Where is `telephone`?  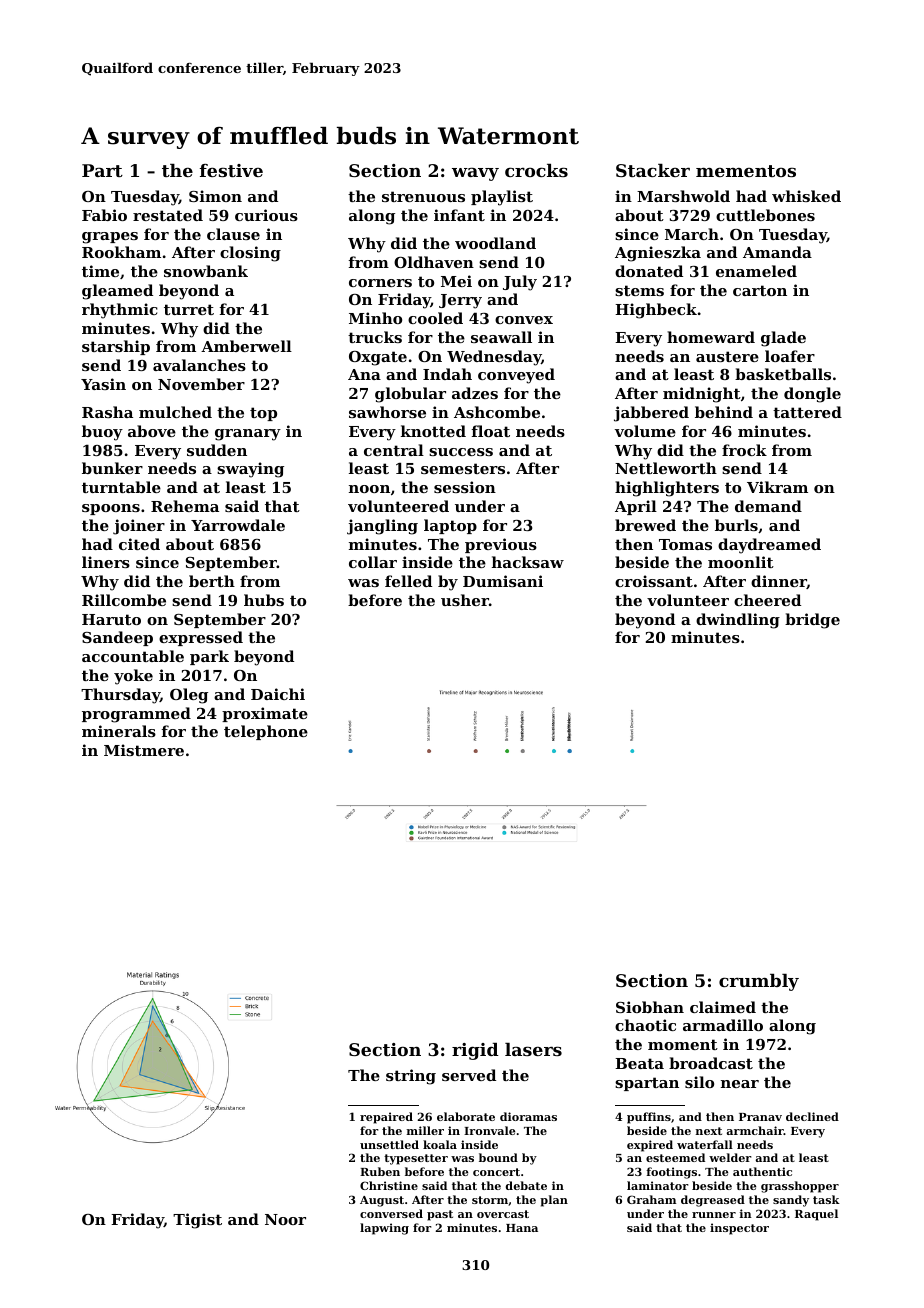 telephone is located at coordinates (266, 732).
